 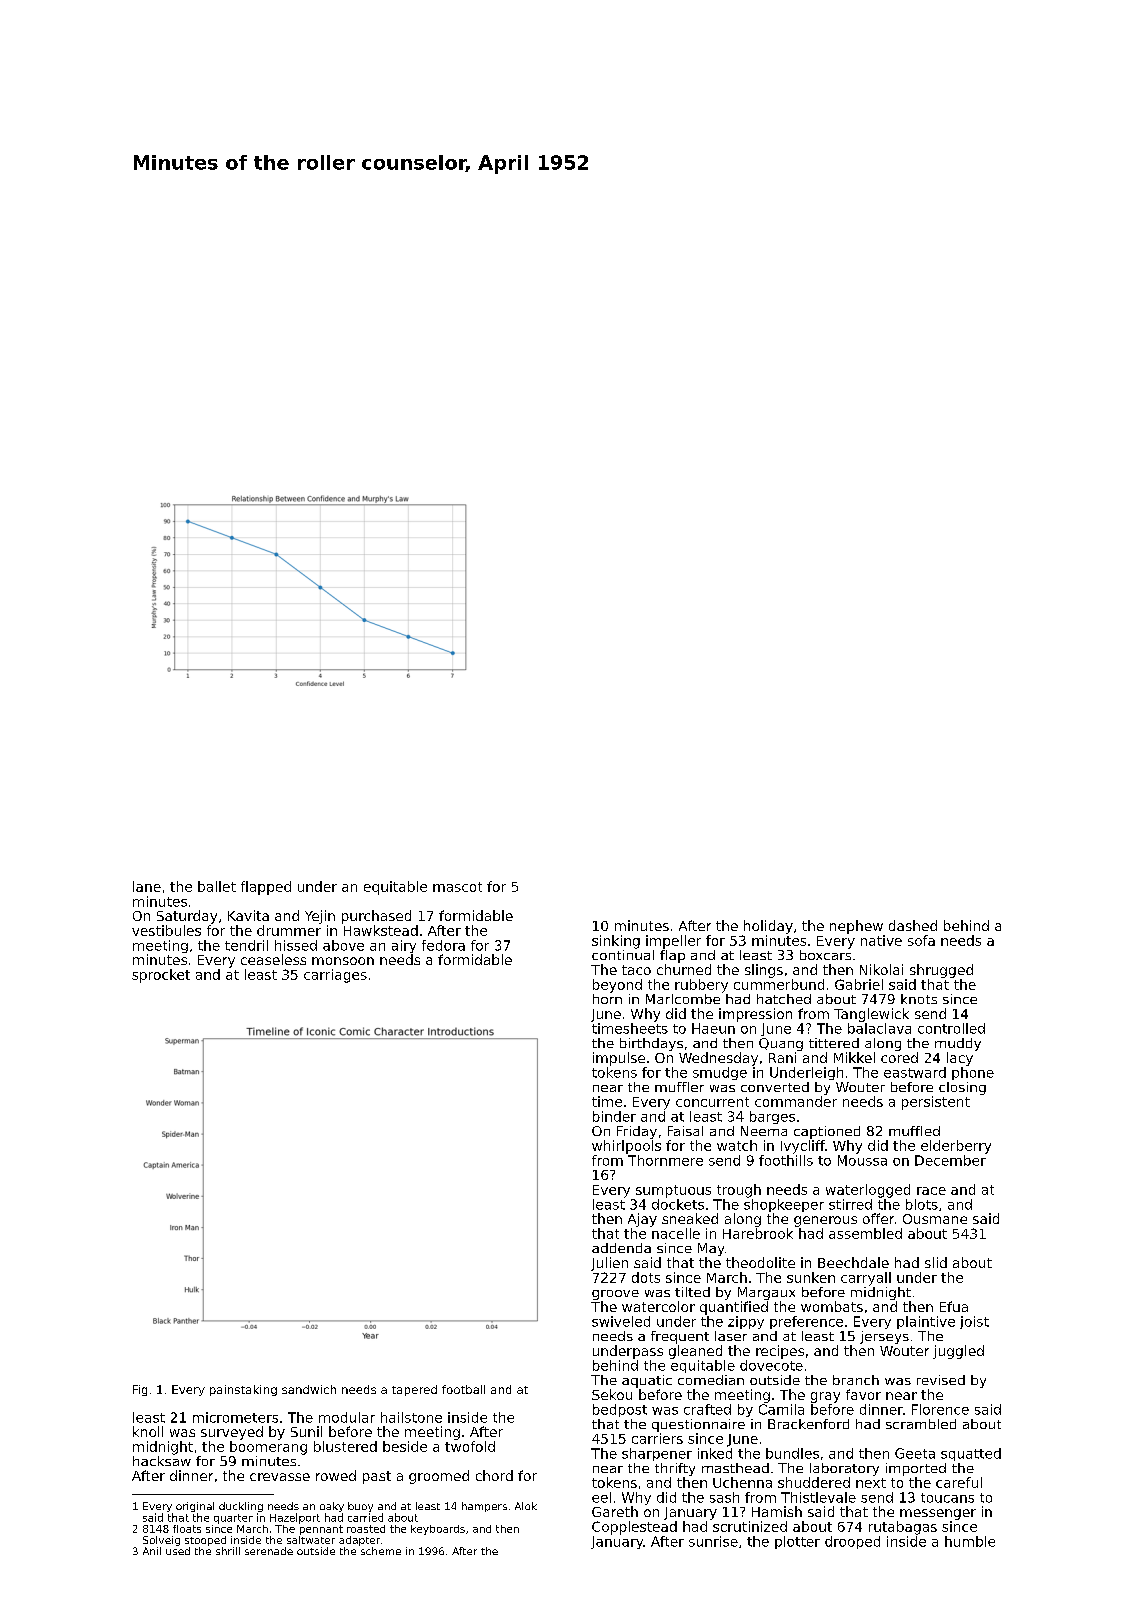 What do you see at coordinates (269, 1551) in the screenshot?
I see `serenade` at bounding box center [269, 1551].
